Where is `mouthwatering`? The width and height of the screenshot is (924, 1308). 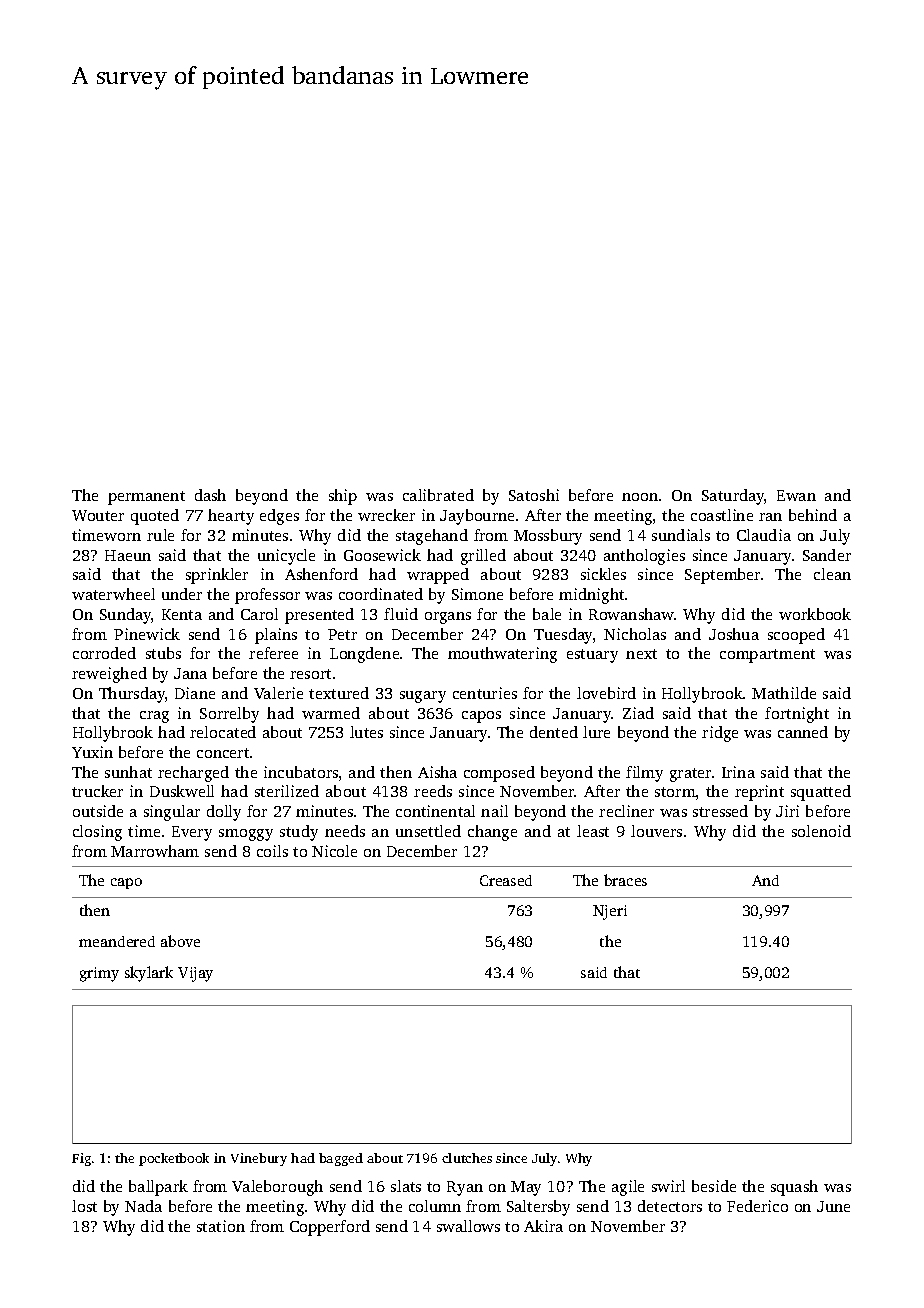 mouthwatering is located at coordinates (502, 655).
